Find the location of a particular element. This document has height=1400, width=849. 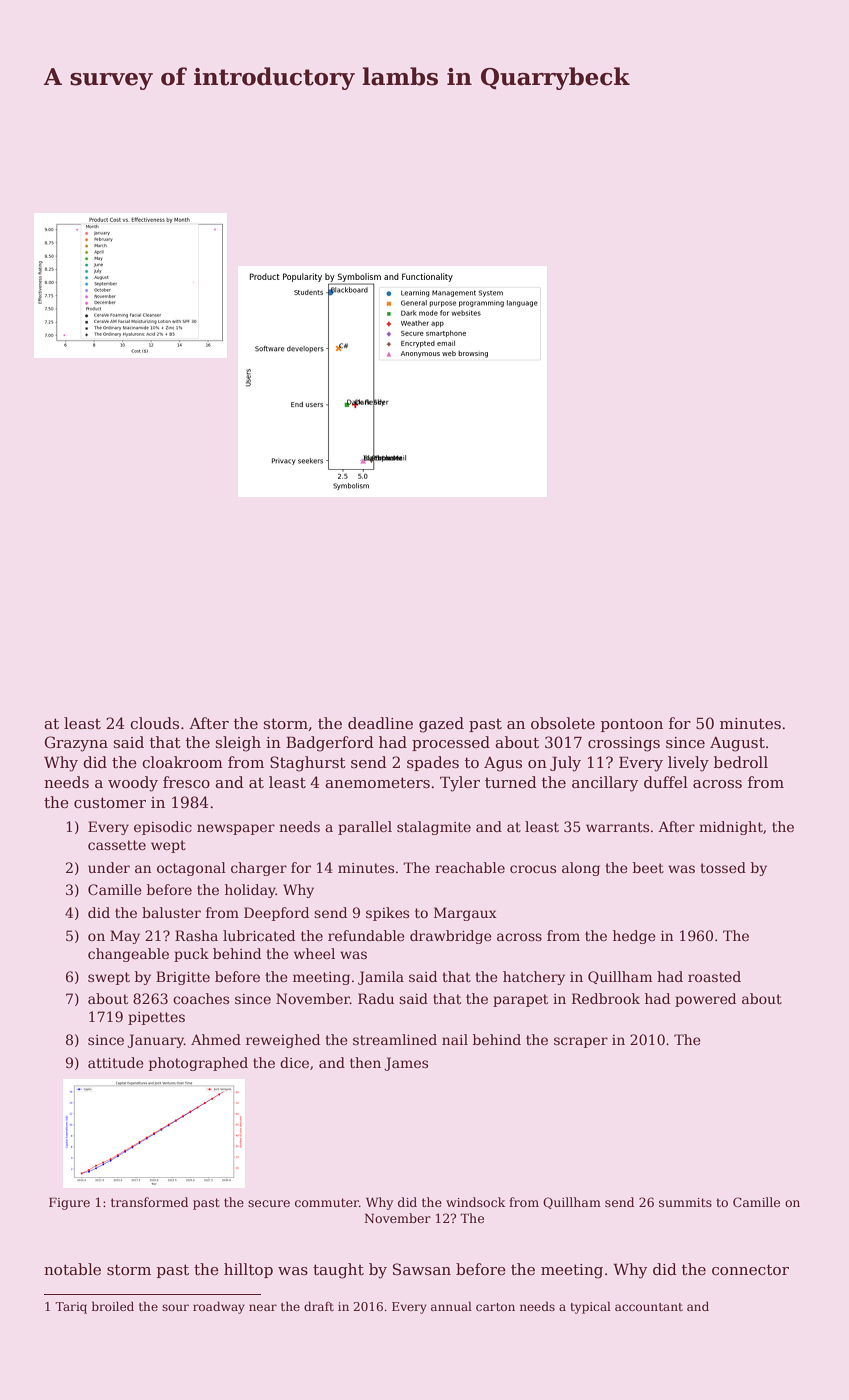

Grazyna is located at coordinates (76, 744).
